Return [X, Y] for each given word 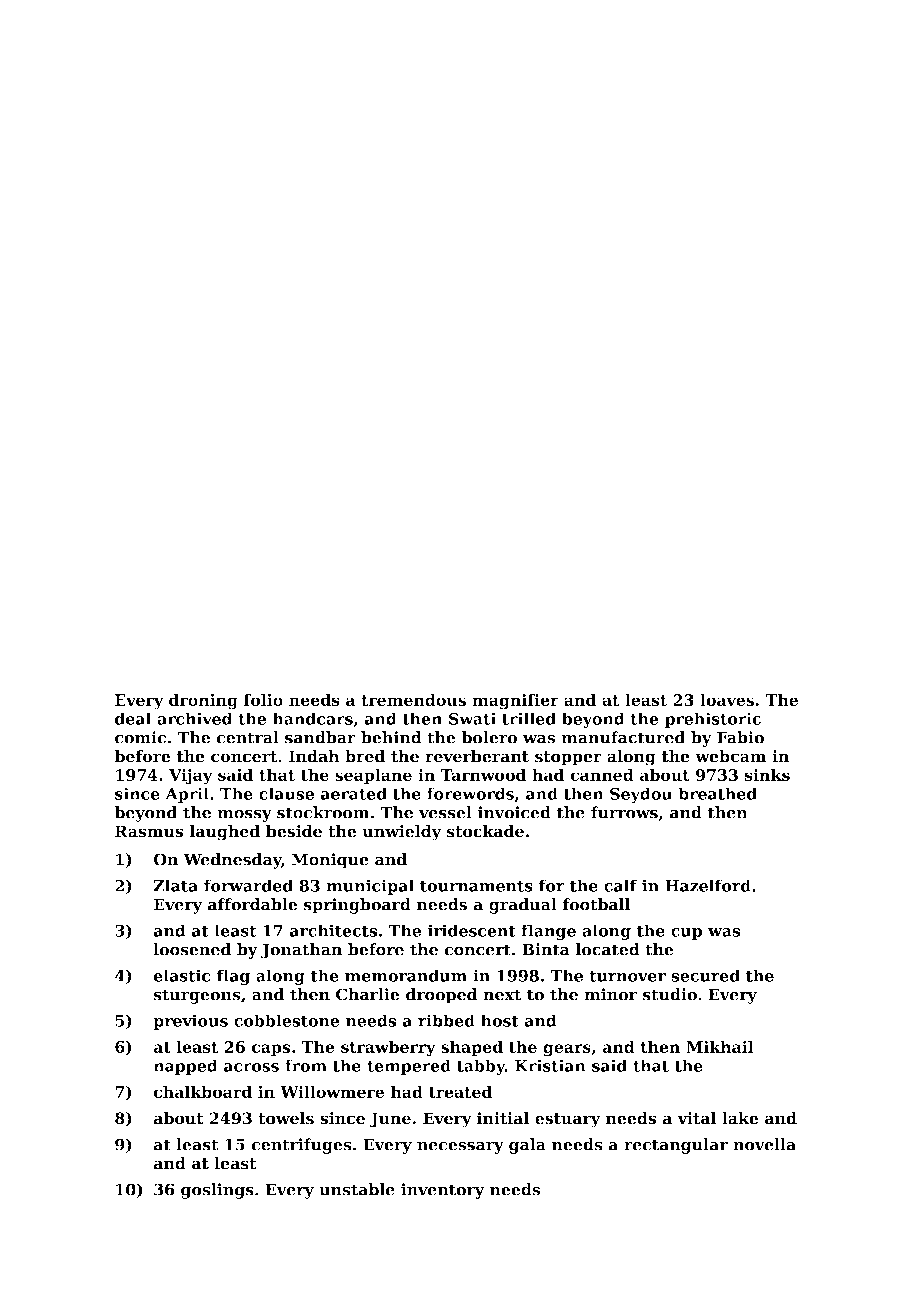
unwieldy [402, 833]
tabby [481, 1067]
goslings [217, 1191]
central [248, 737]
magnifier [516, 701]
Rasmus [149, 831]
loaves [727, 699]
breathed [717, 793]
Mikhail [720, 1046]
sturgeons [197, 996]
